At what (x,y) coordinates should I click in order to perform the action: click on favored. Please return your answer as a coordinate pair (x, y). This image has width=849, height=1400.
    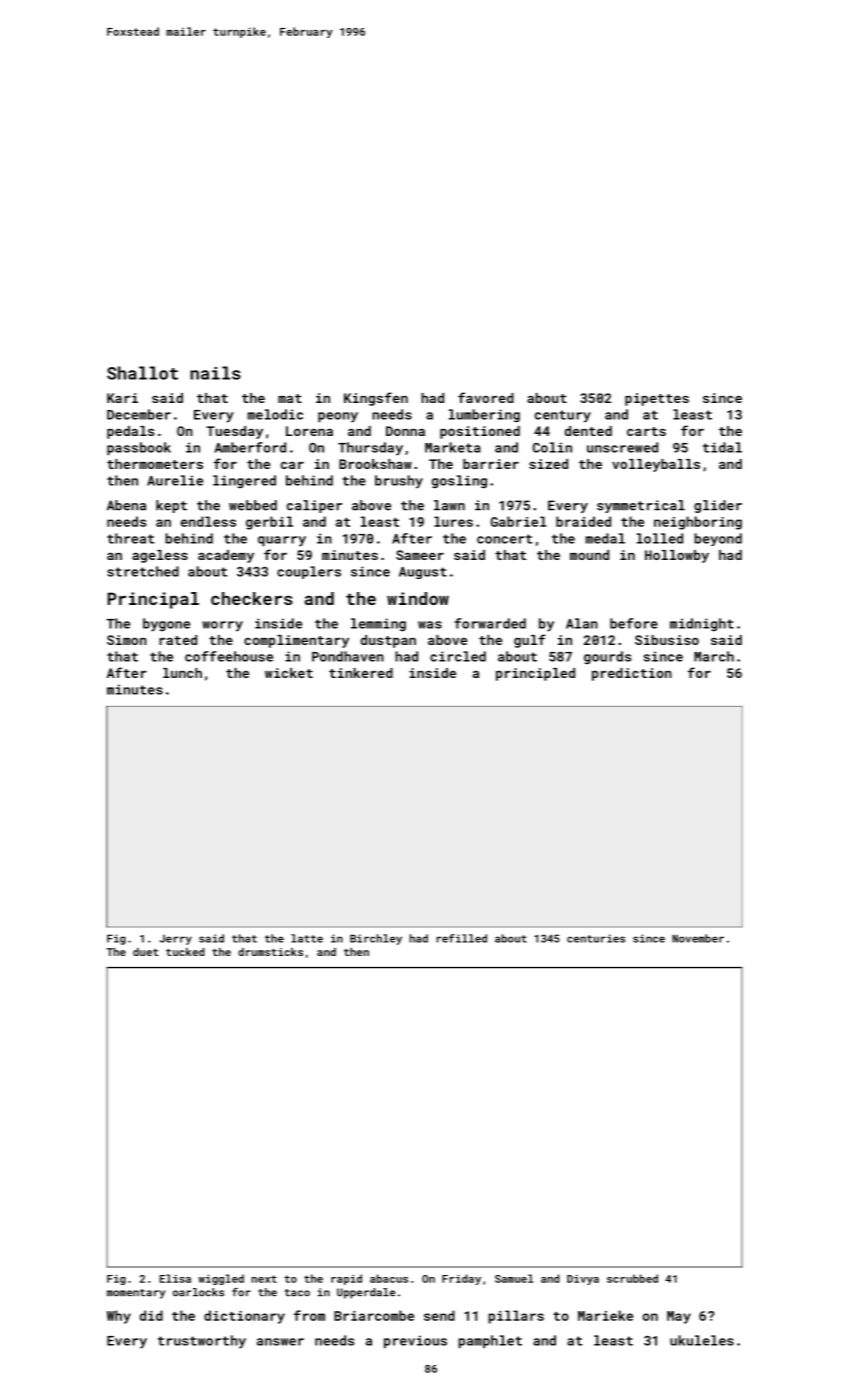
    Looking at the image, I should click on (486, 397).
